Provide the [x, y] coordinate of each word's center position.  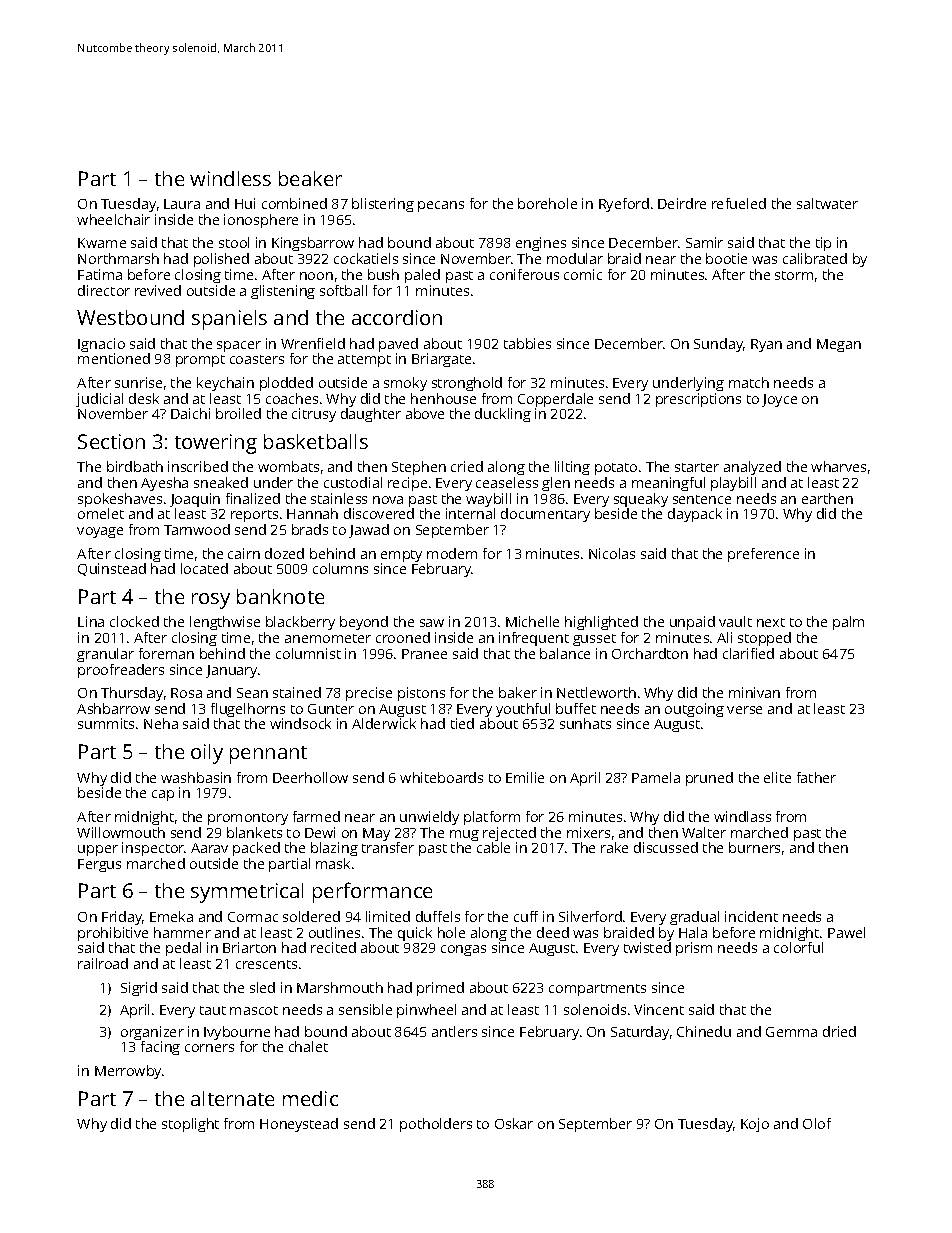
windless [230, 178]
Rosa [186, 693]
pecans [441, 206]
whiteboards [441, 777]
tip [823, 244]
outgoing [694, 710]
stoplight [190, 1125]
